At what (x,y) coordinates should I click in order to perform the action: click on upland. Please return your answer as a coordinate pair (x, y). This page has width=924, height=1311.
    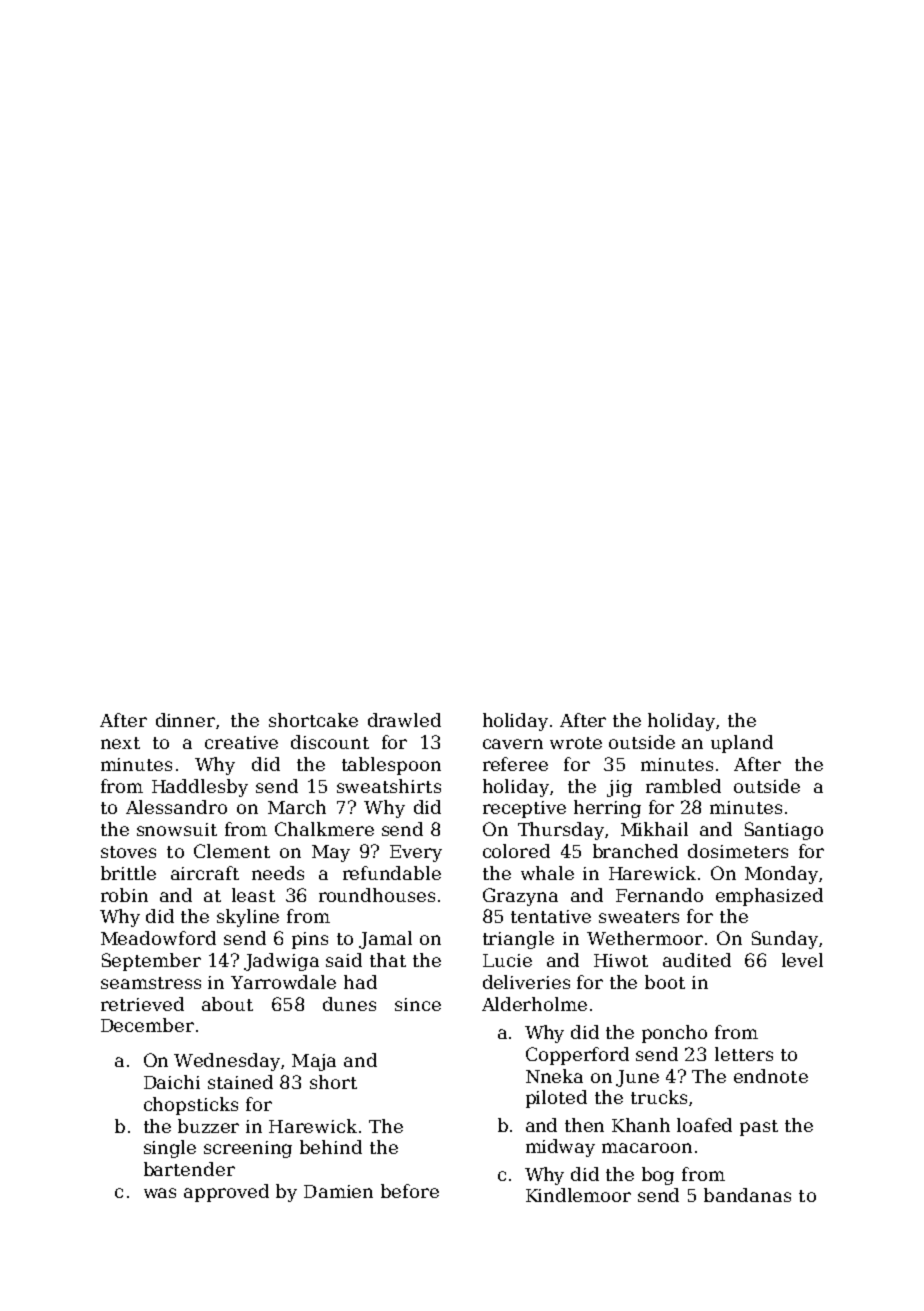
    Looking at the image, I should click on (742, 744).
